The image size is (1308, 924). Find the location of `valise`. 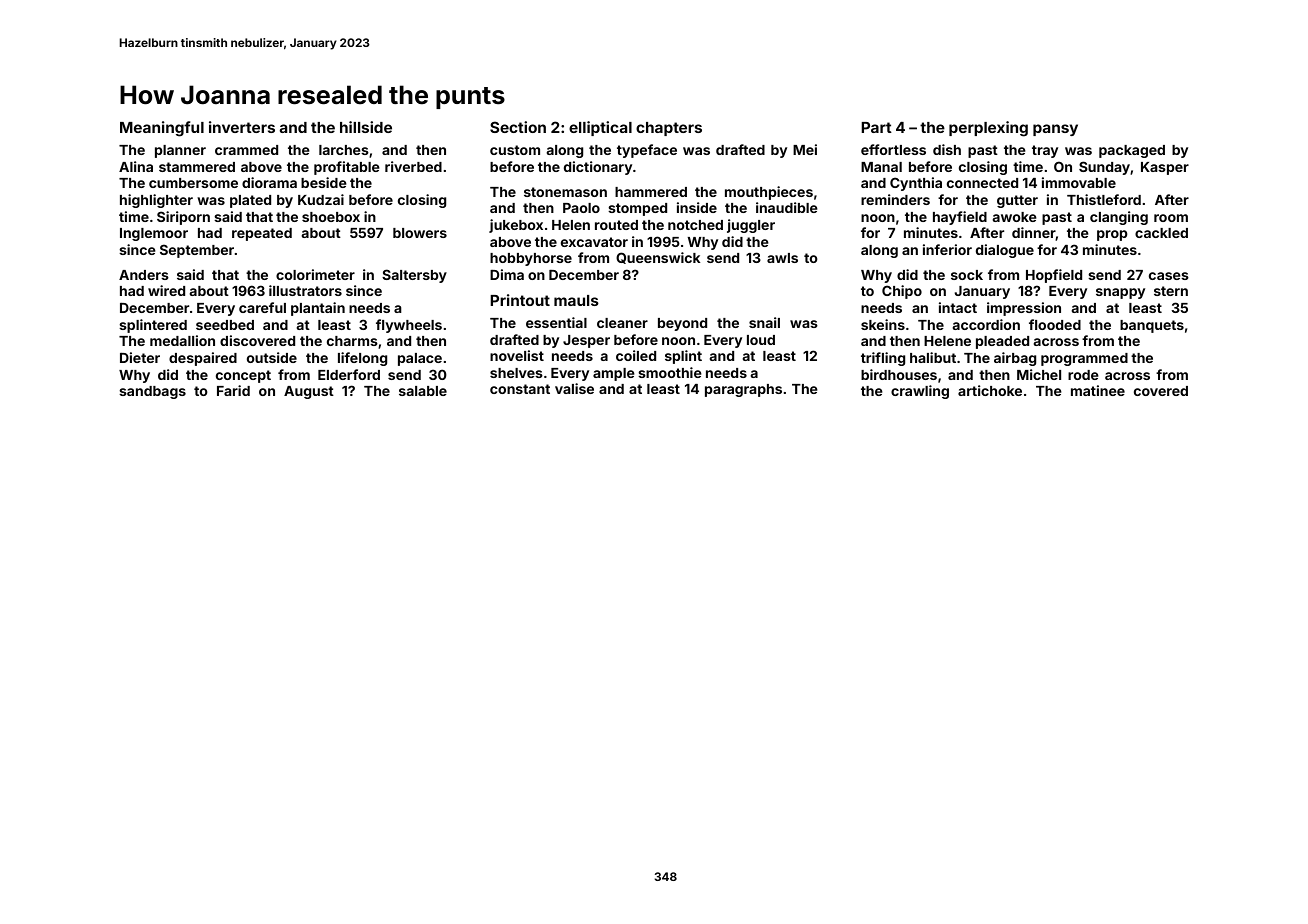

valise is located at coordinates (574, 388).
